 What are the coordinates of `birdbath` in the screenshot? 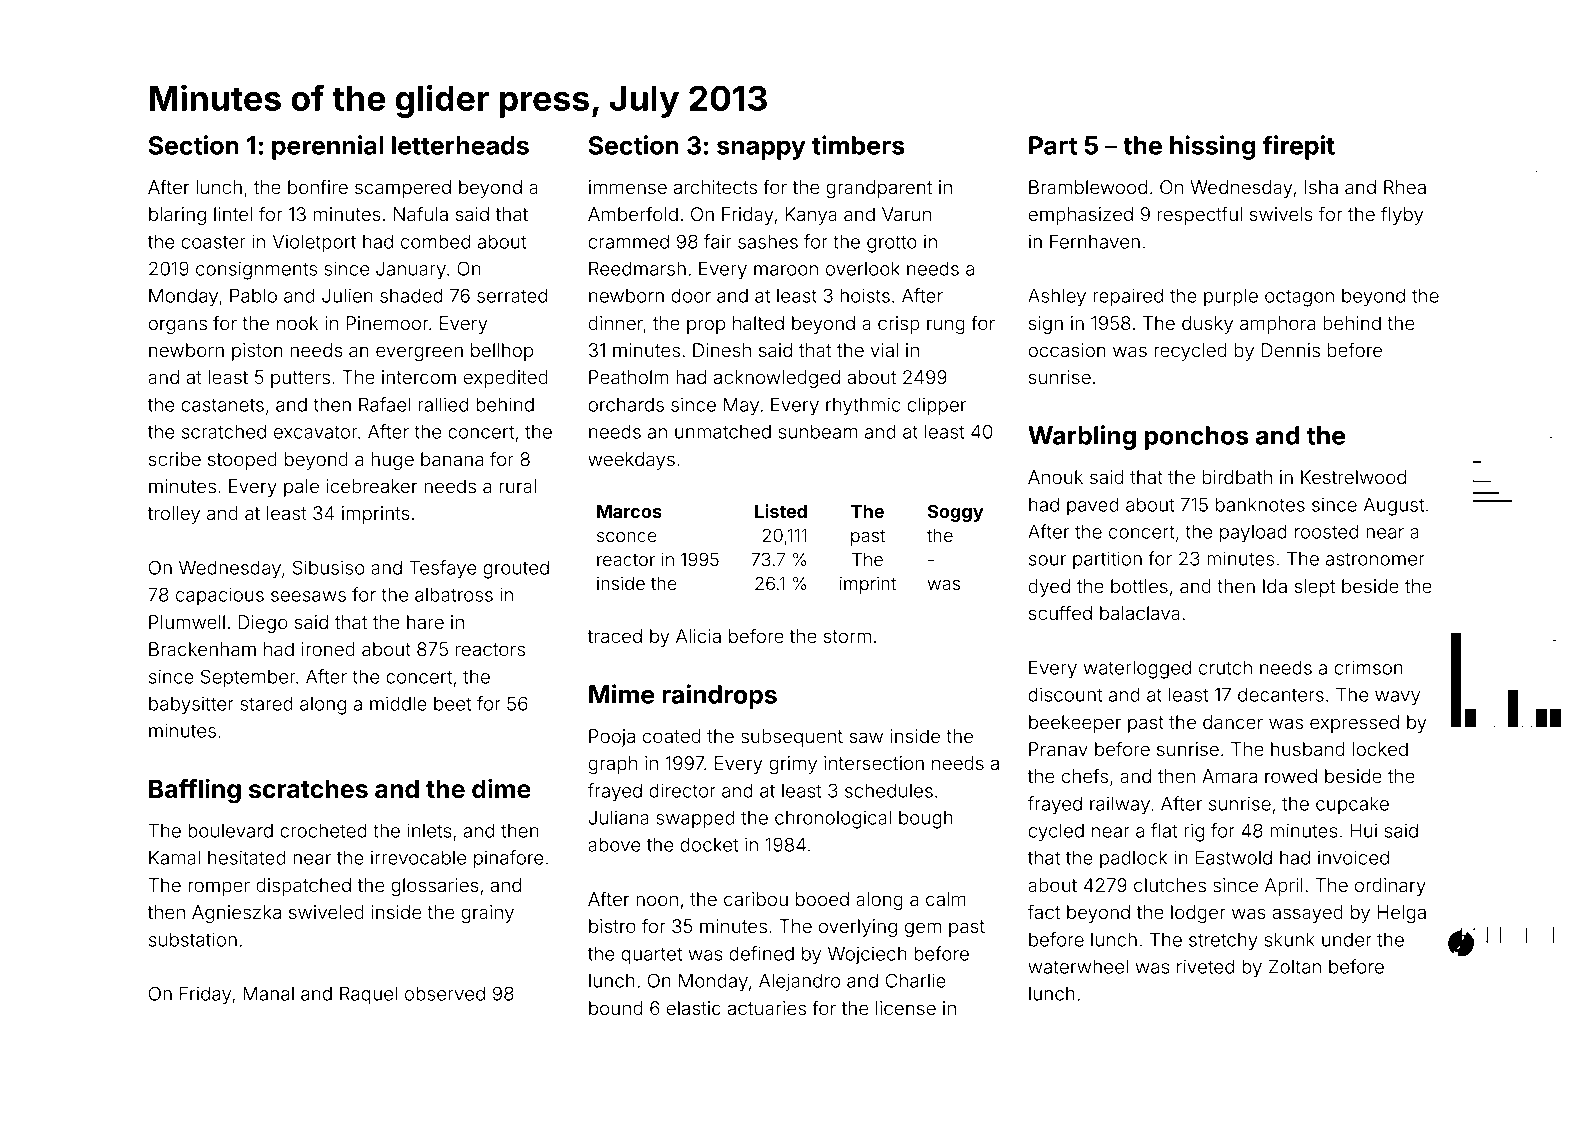 It's located at (1237, 477).
